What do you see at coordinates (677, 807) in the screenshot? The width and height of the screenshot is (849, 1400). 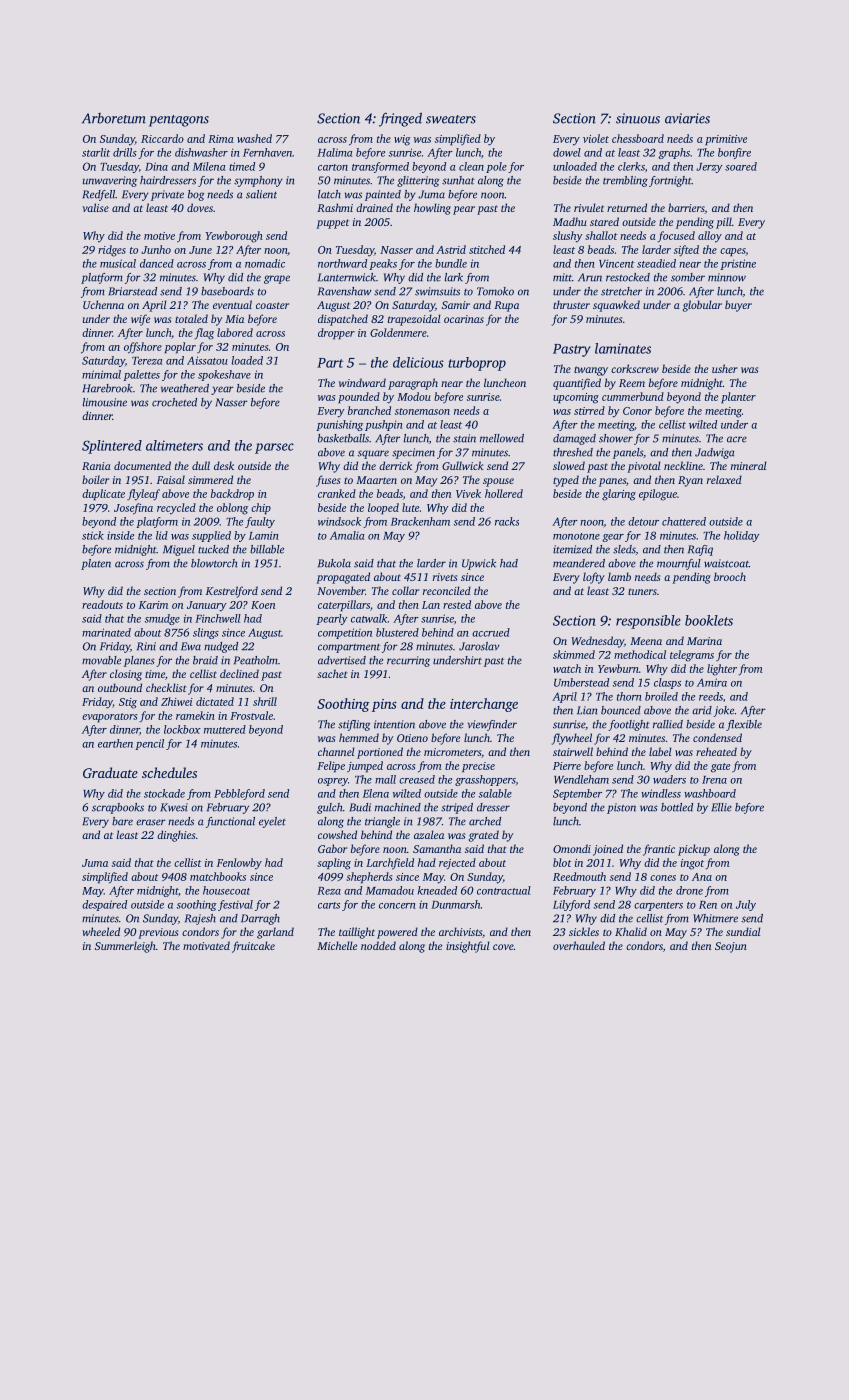 I see `bottled` at bounding box center [677, 807].
